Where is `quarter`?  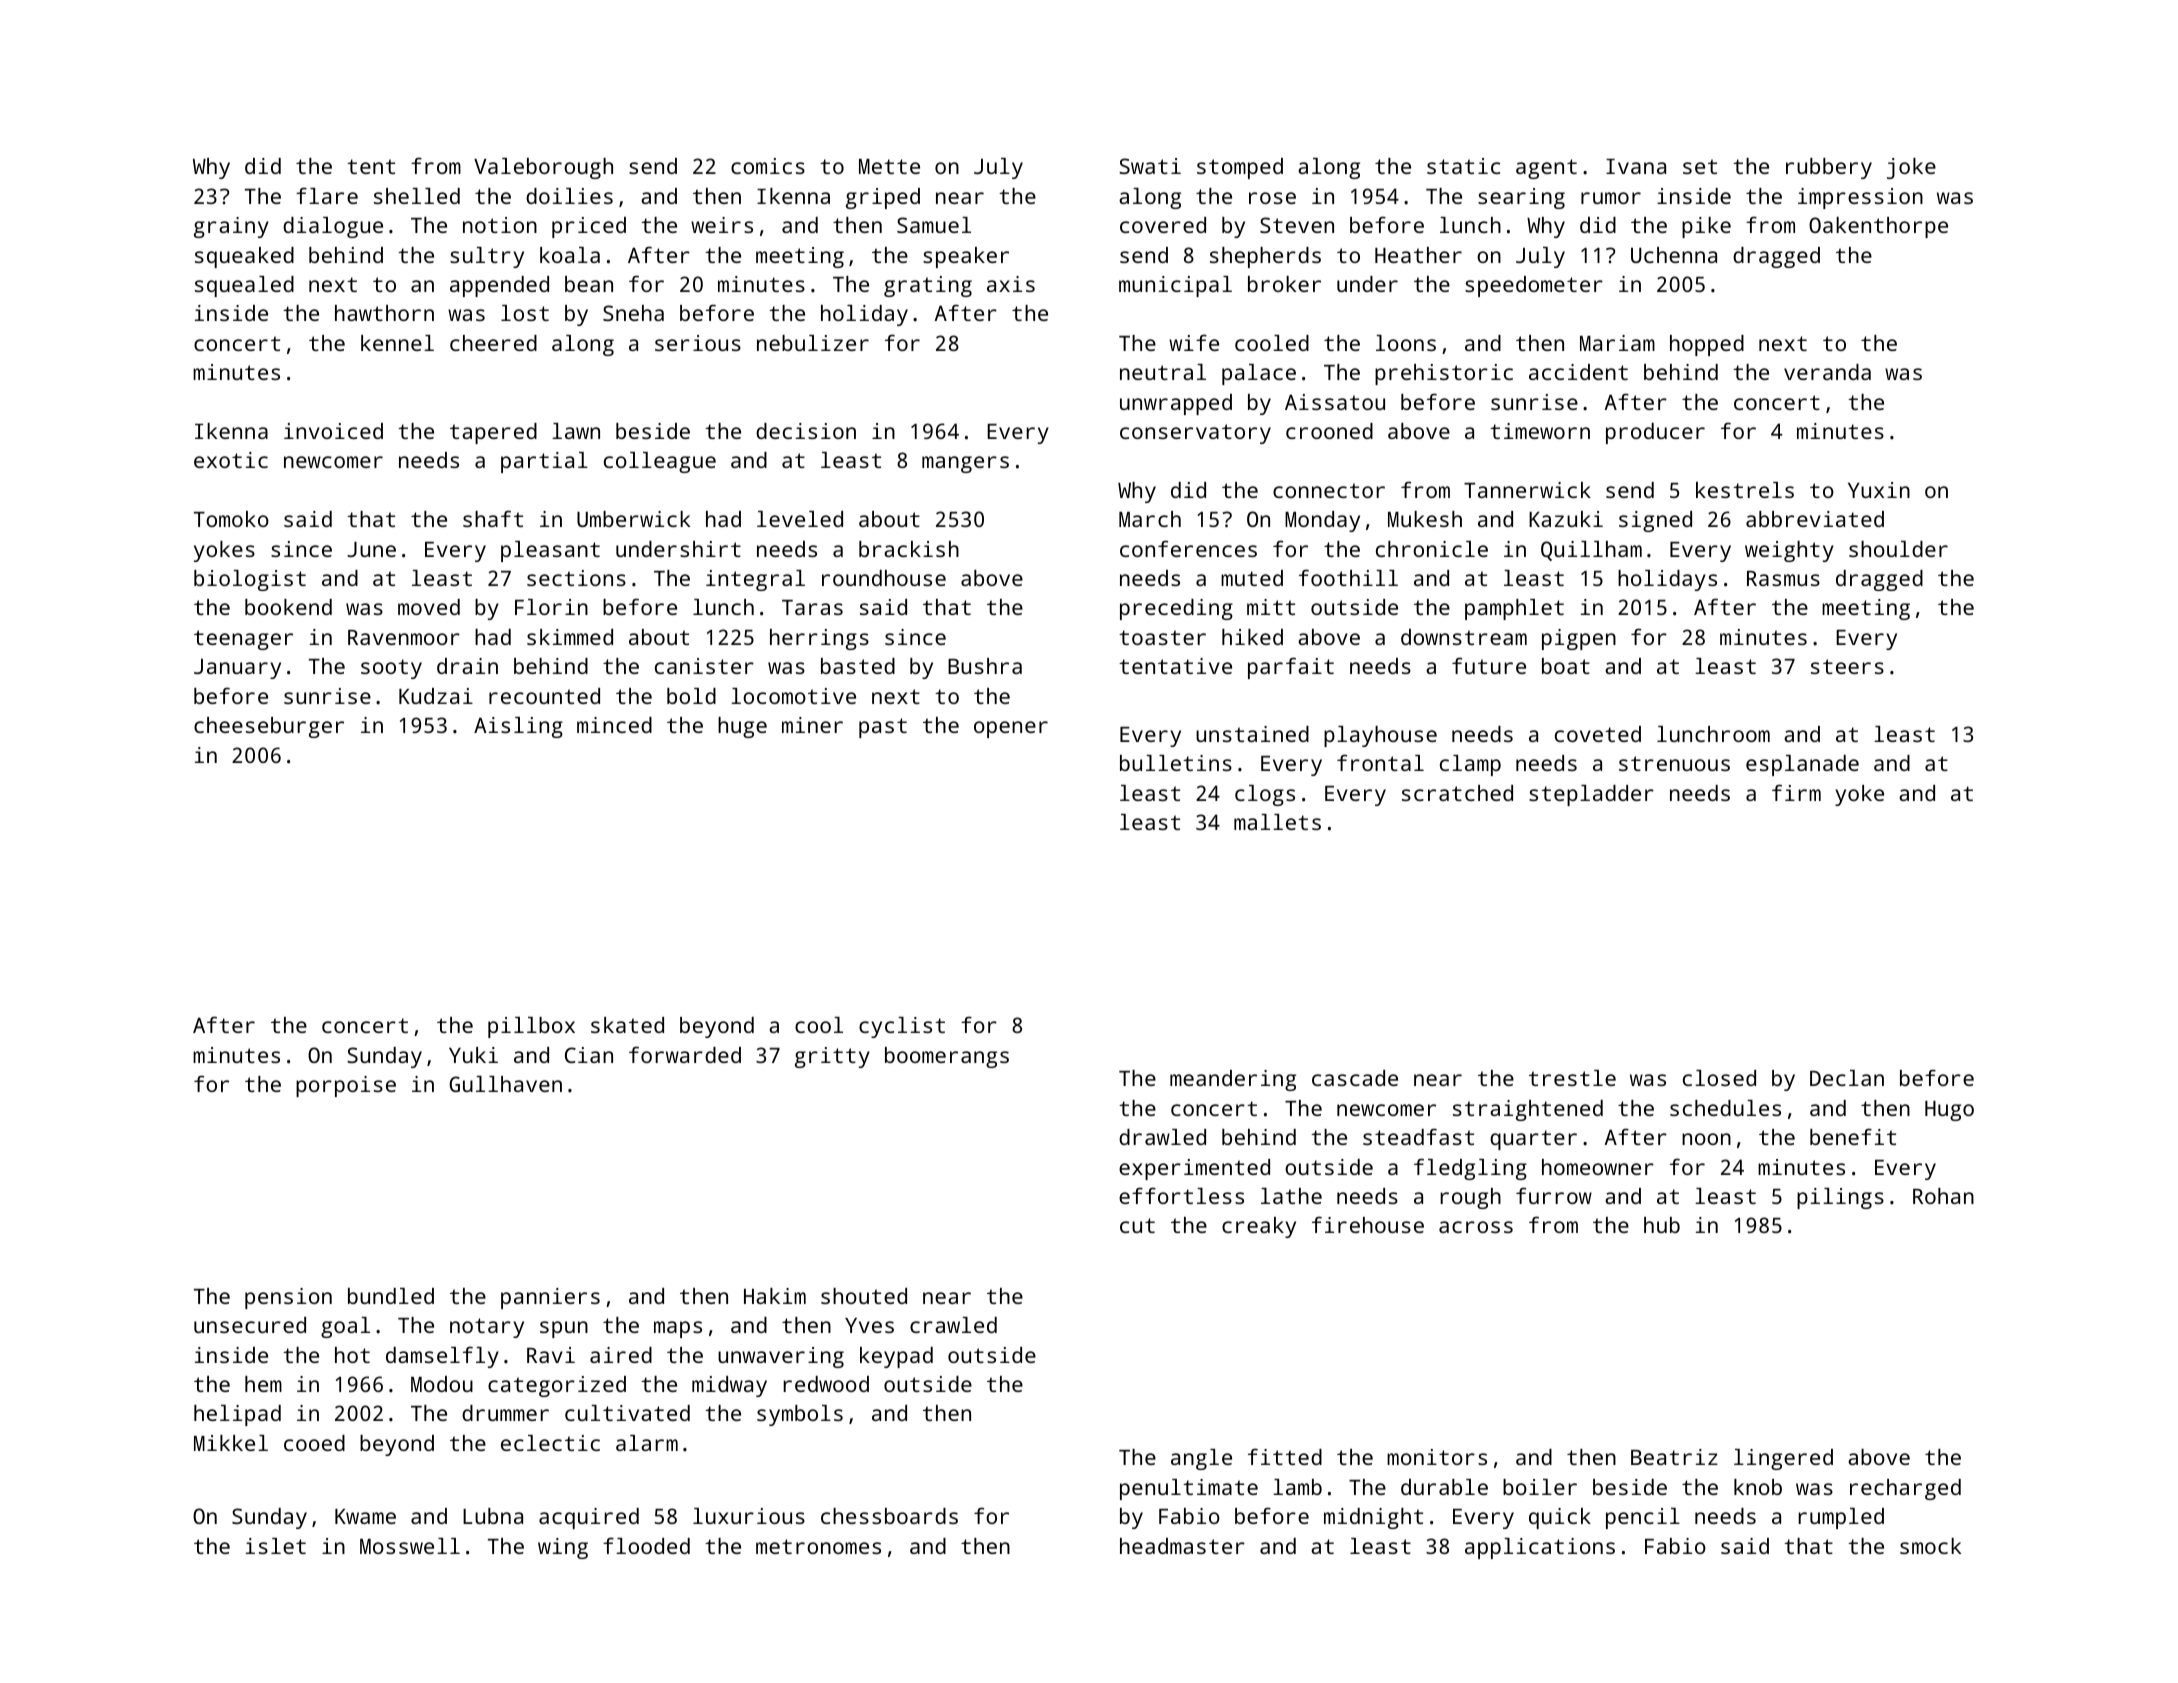 quarter is located at coordinates (1533, 1140).
